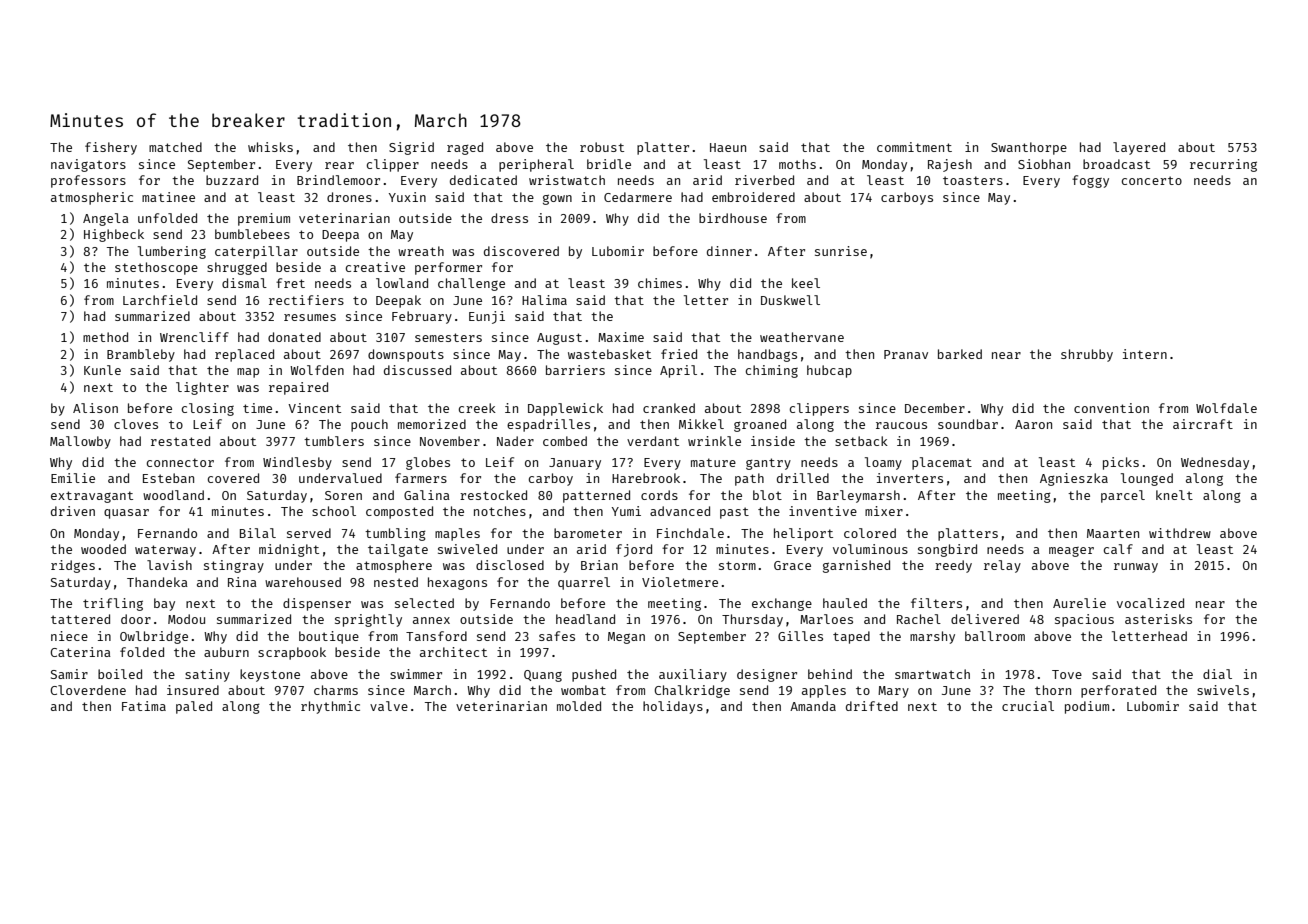 The image size is (1308, 924). What do you see at coordinates (679, 354) in the screenshot?
I see `fried` at bounding box center [679, 354].
